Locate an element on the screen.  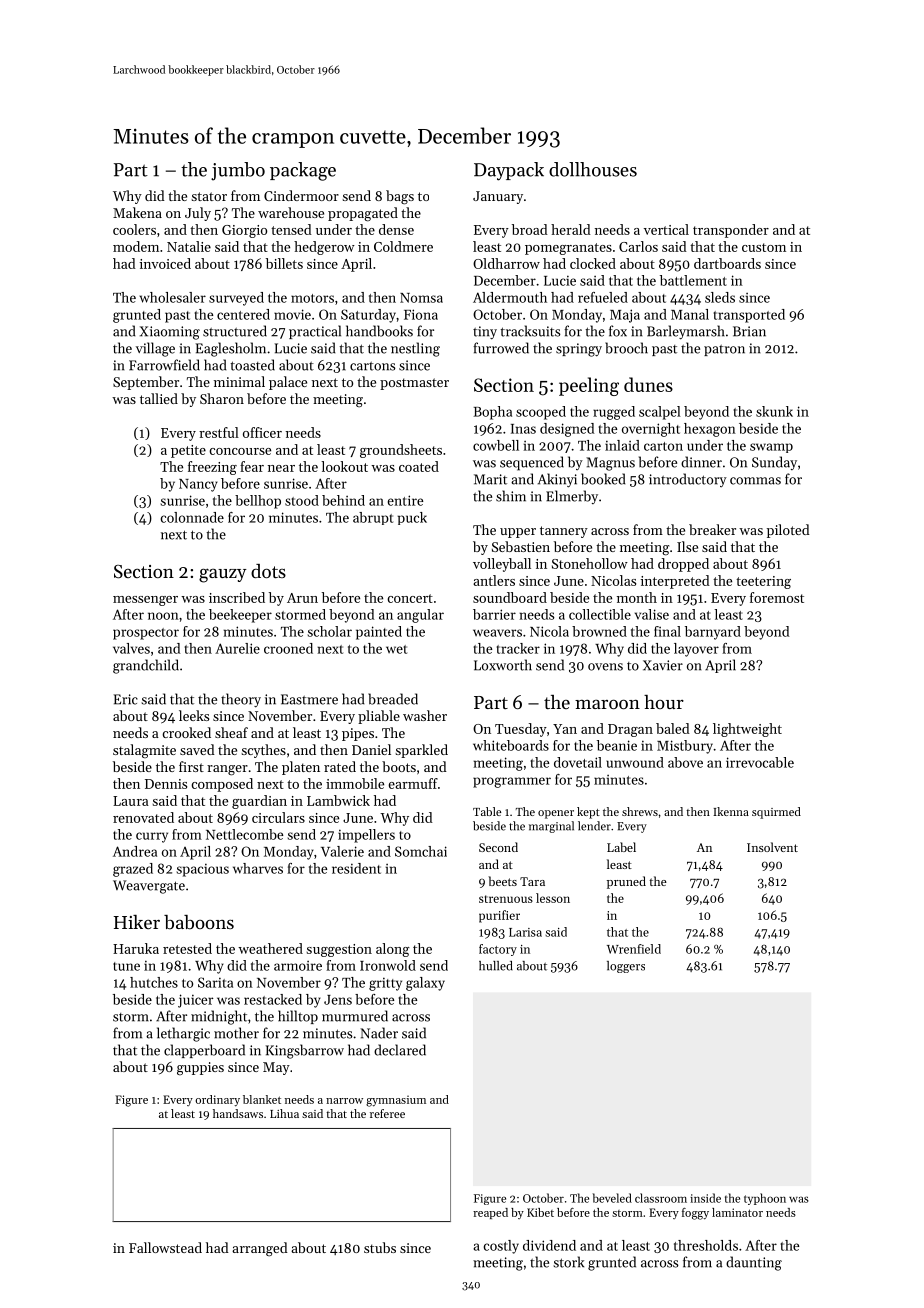
daunting is located at coordinates (754, 1263).
